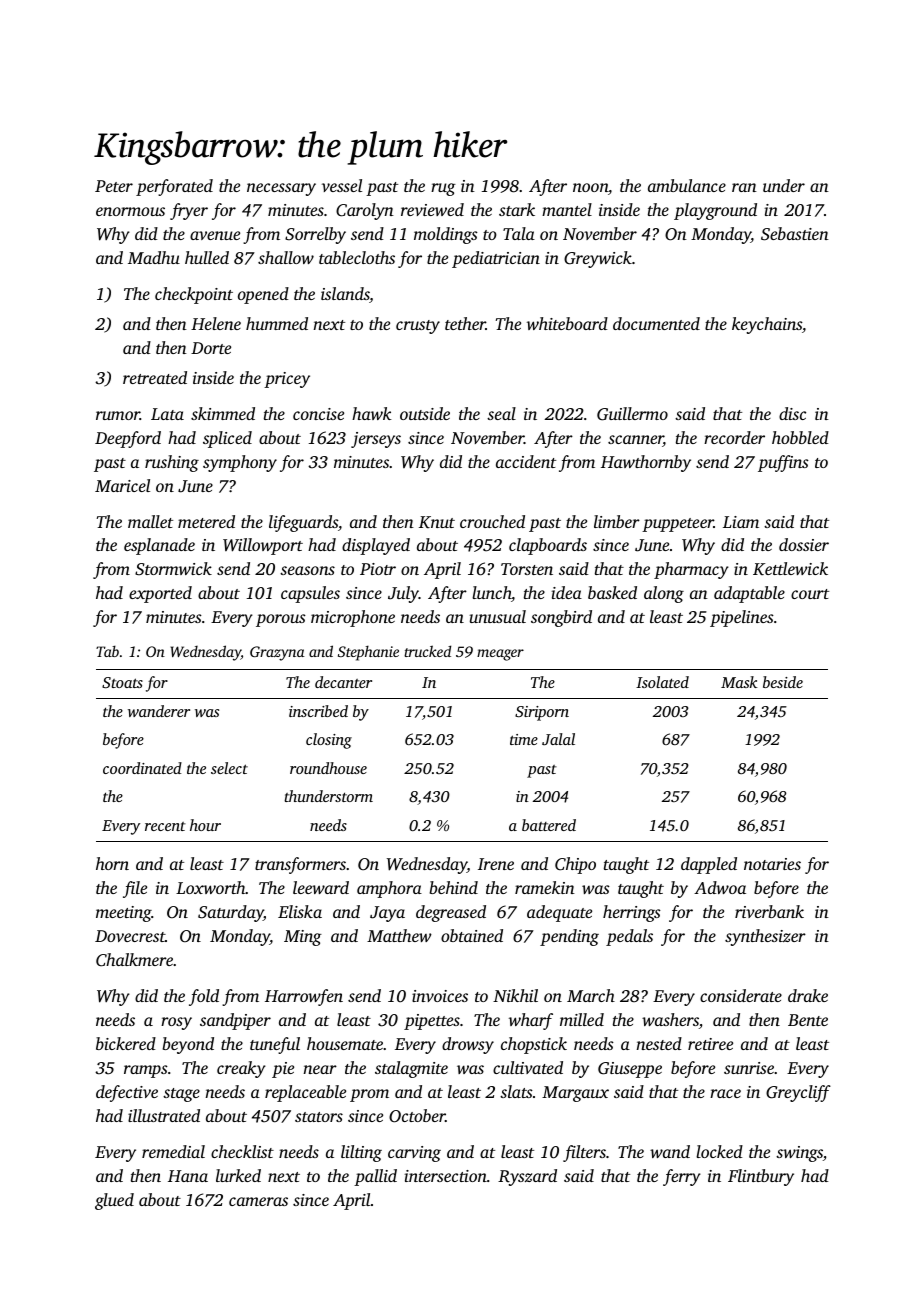  I want to click on July, so click(403, 594).
